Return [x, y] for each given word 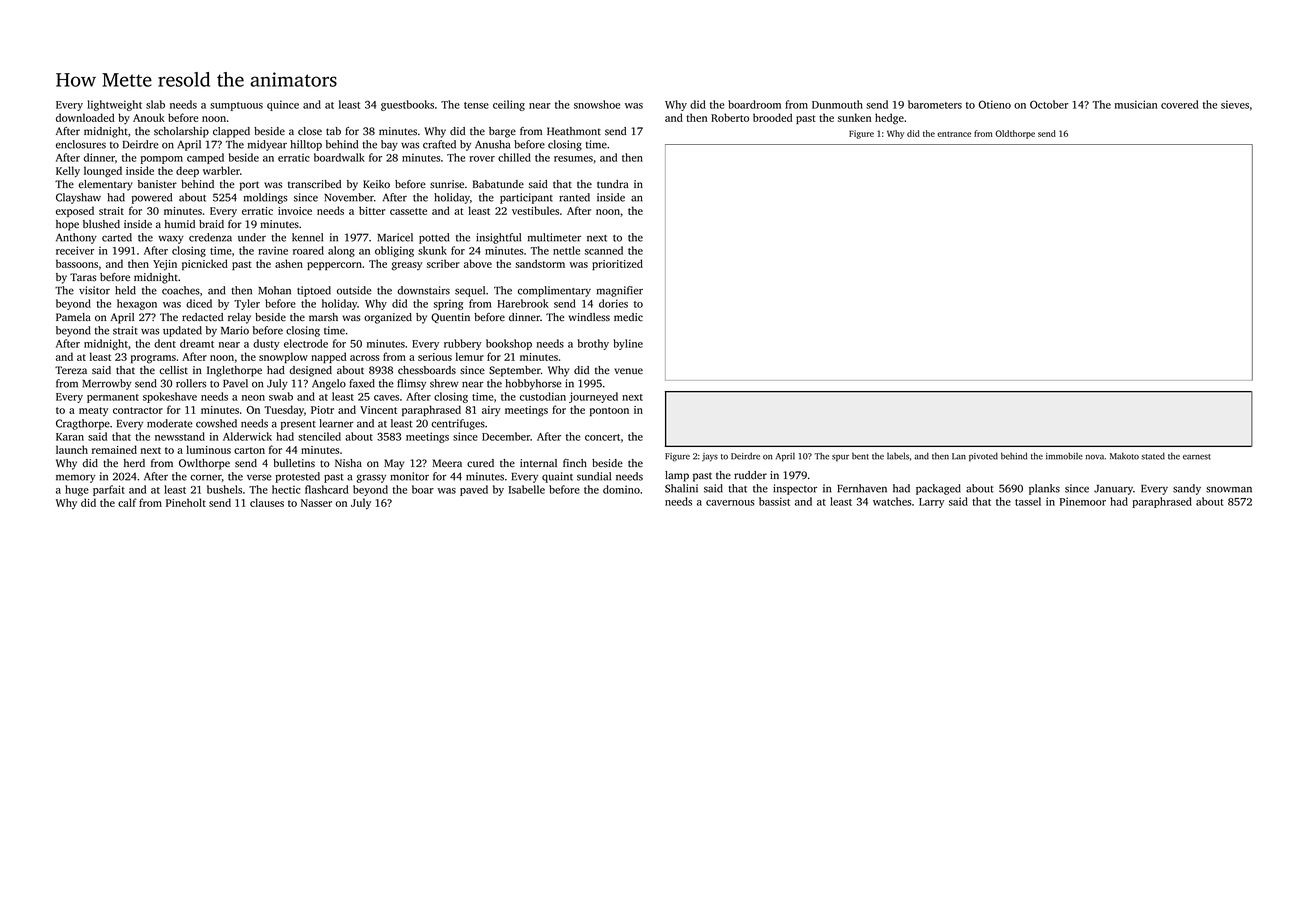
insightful [498, 238]
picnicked [205, 264]
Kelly [68, 172]
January [1113, 490]
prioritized [617, 264]
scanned [604, 250]
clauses [267, 502]
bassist [774, 501]
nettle [566, 250]
